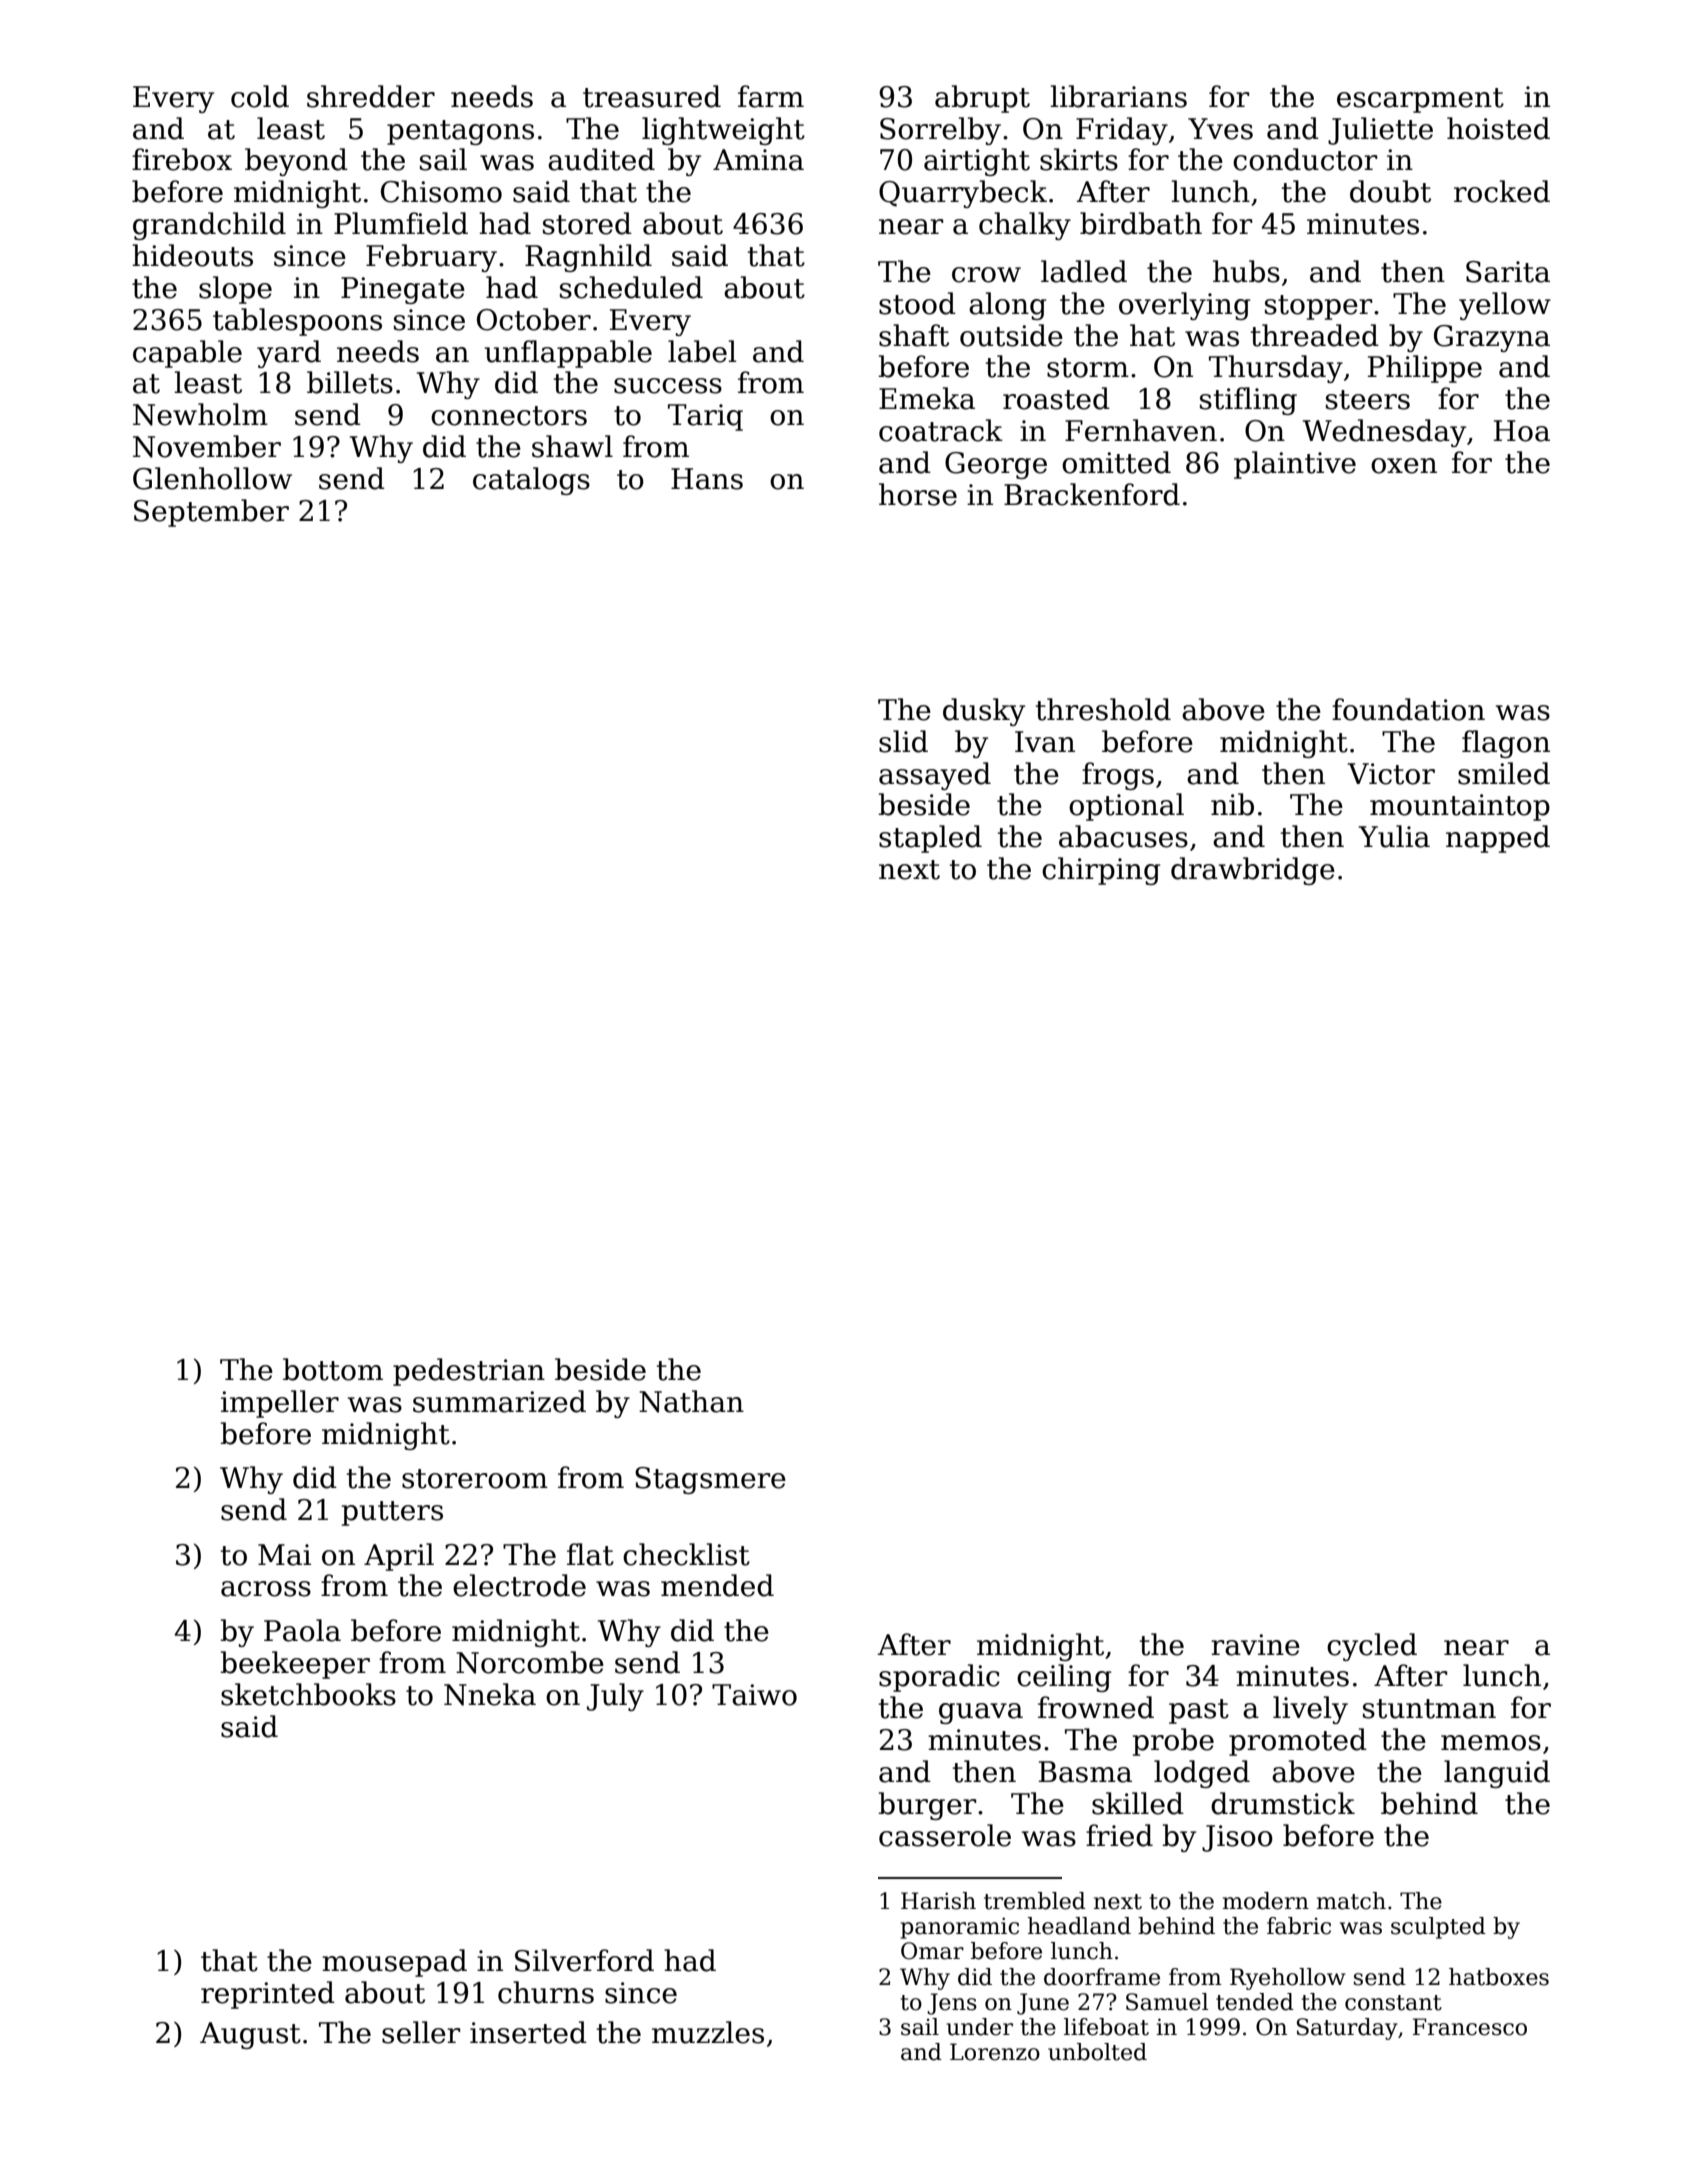 The width and height of the screenshot is (1683, 2178). Describe the element at coordinates (1420, 100) in the screenshot. I see `escarpment` at that location.
